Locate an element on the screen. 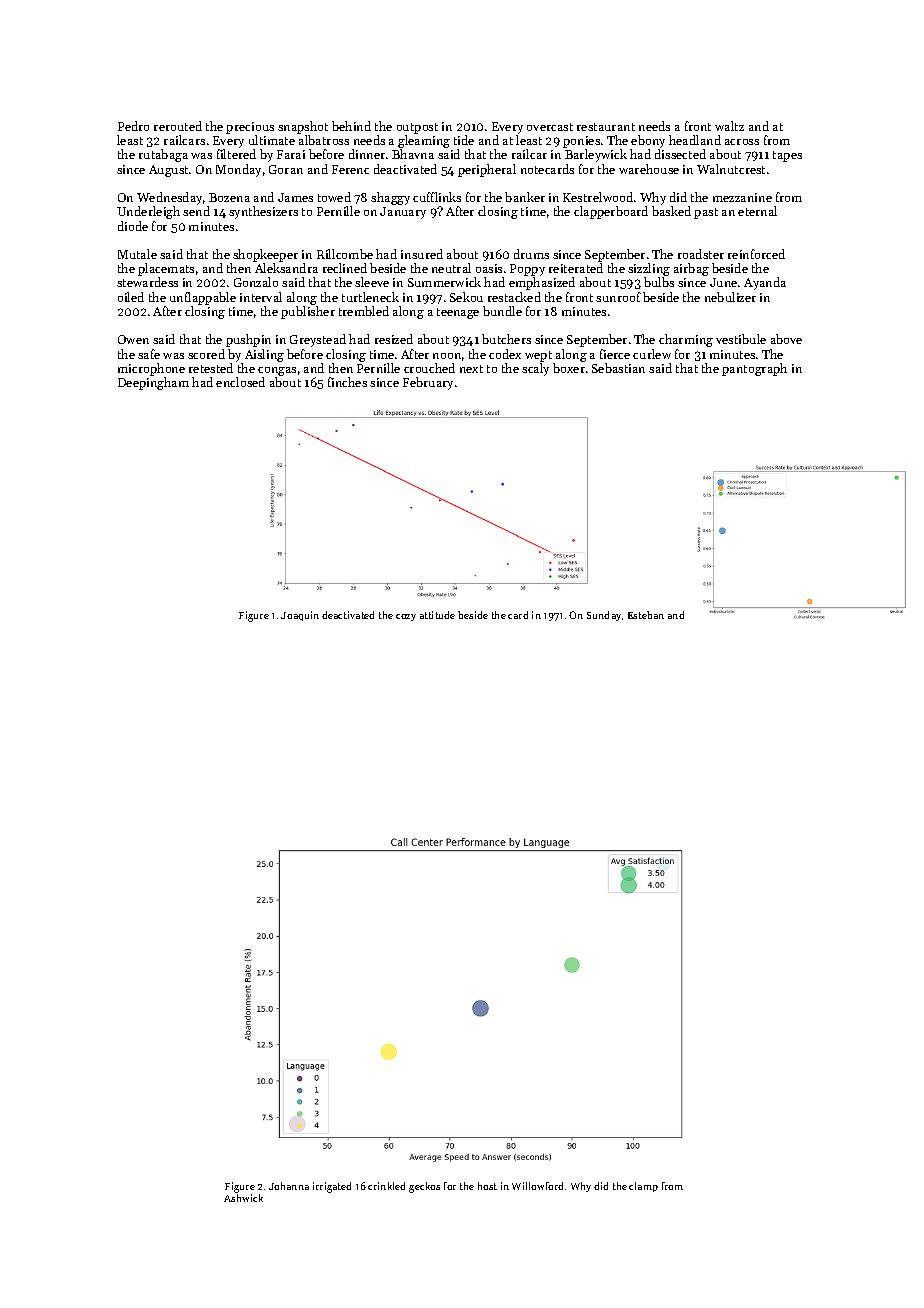 The image size is (924, 1308). waltz is located at coordinates (729, 126).
